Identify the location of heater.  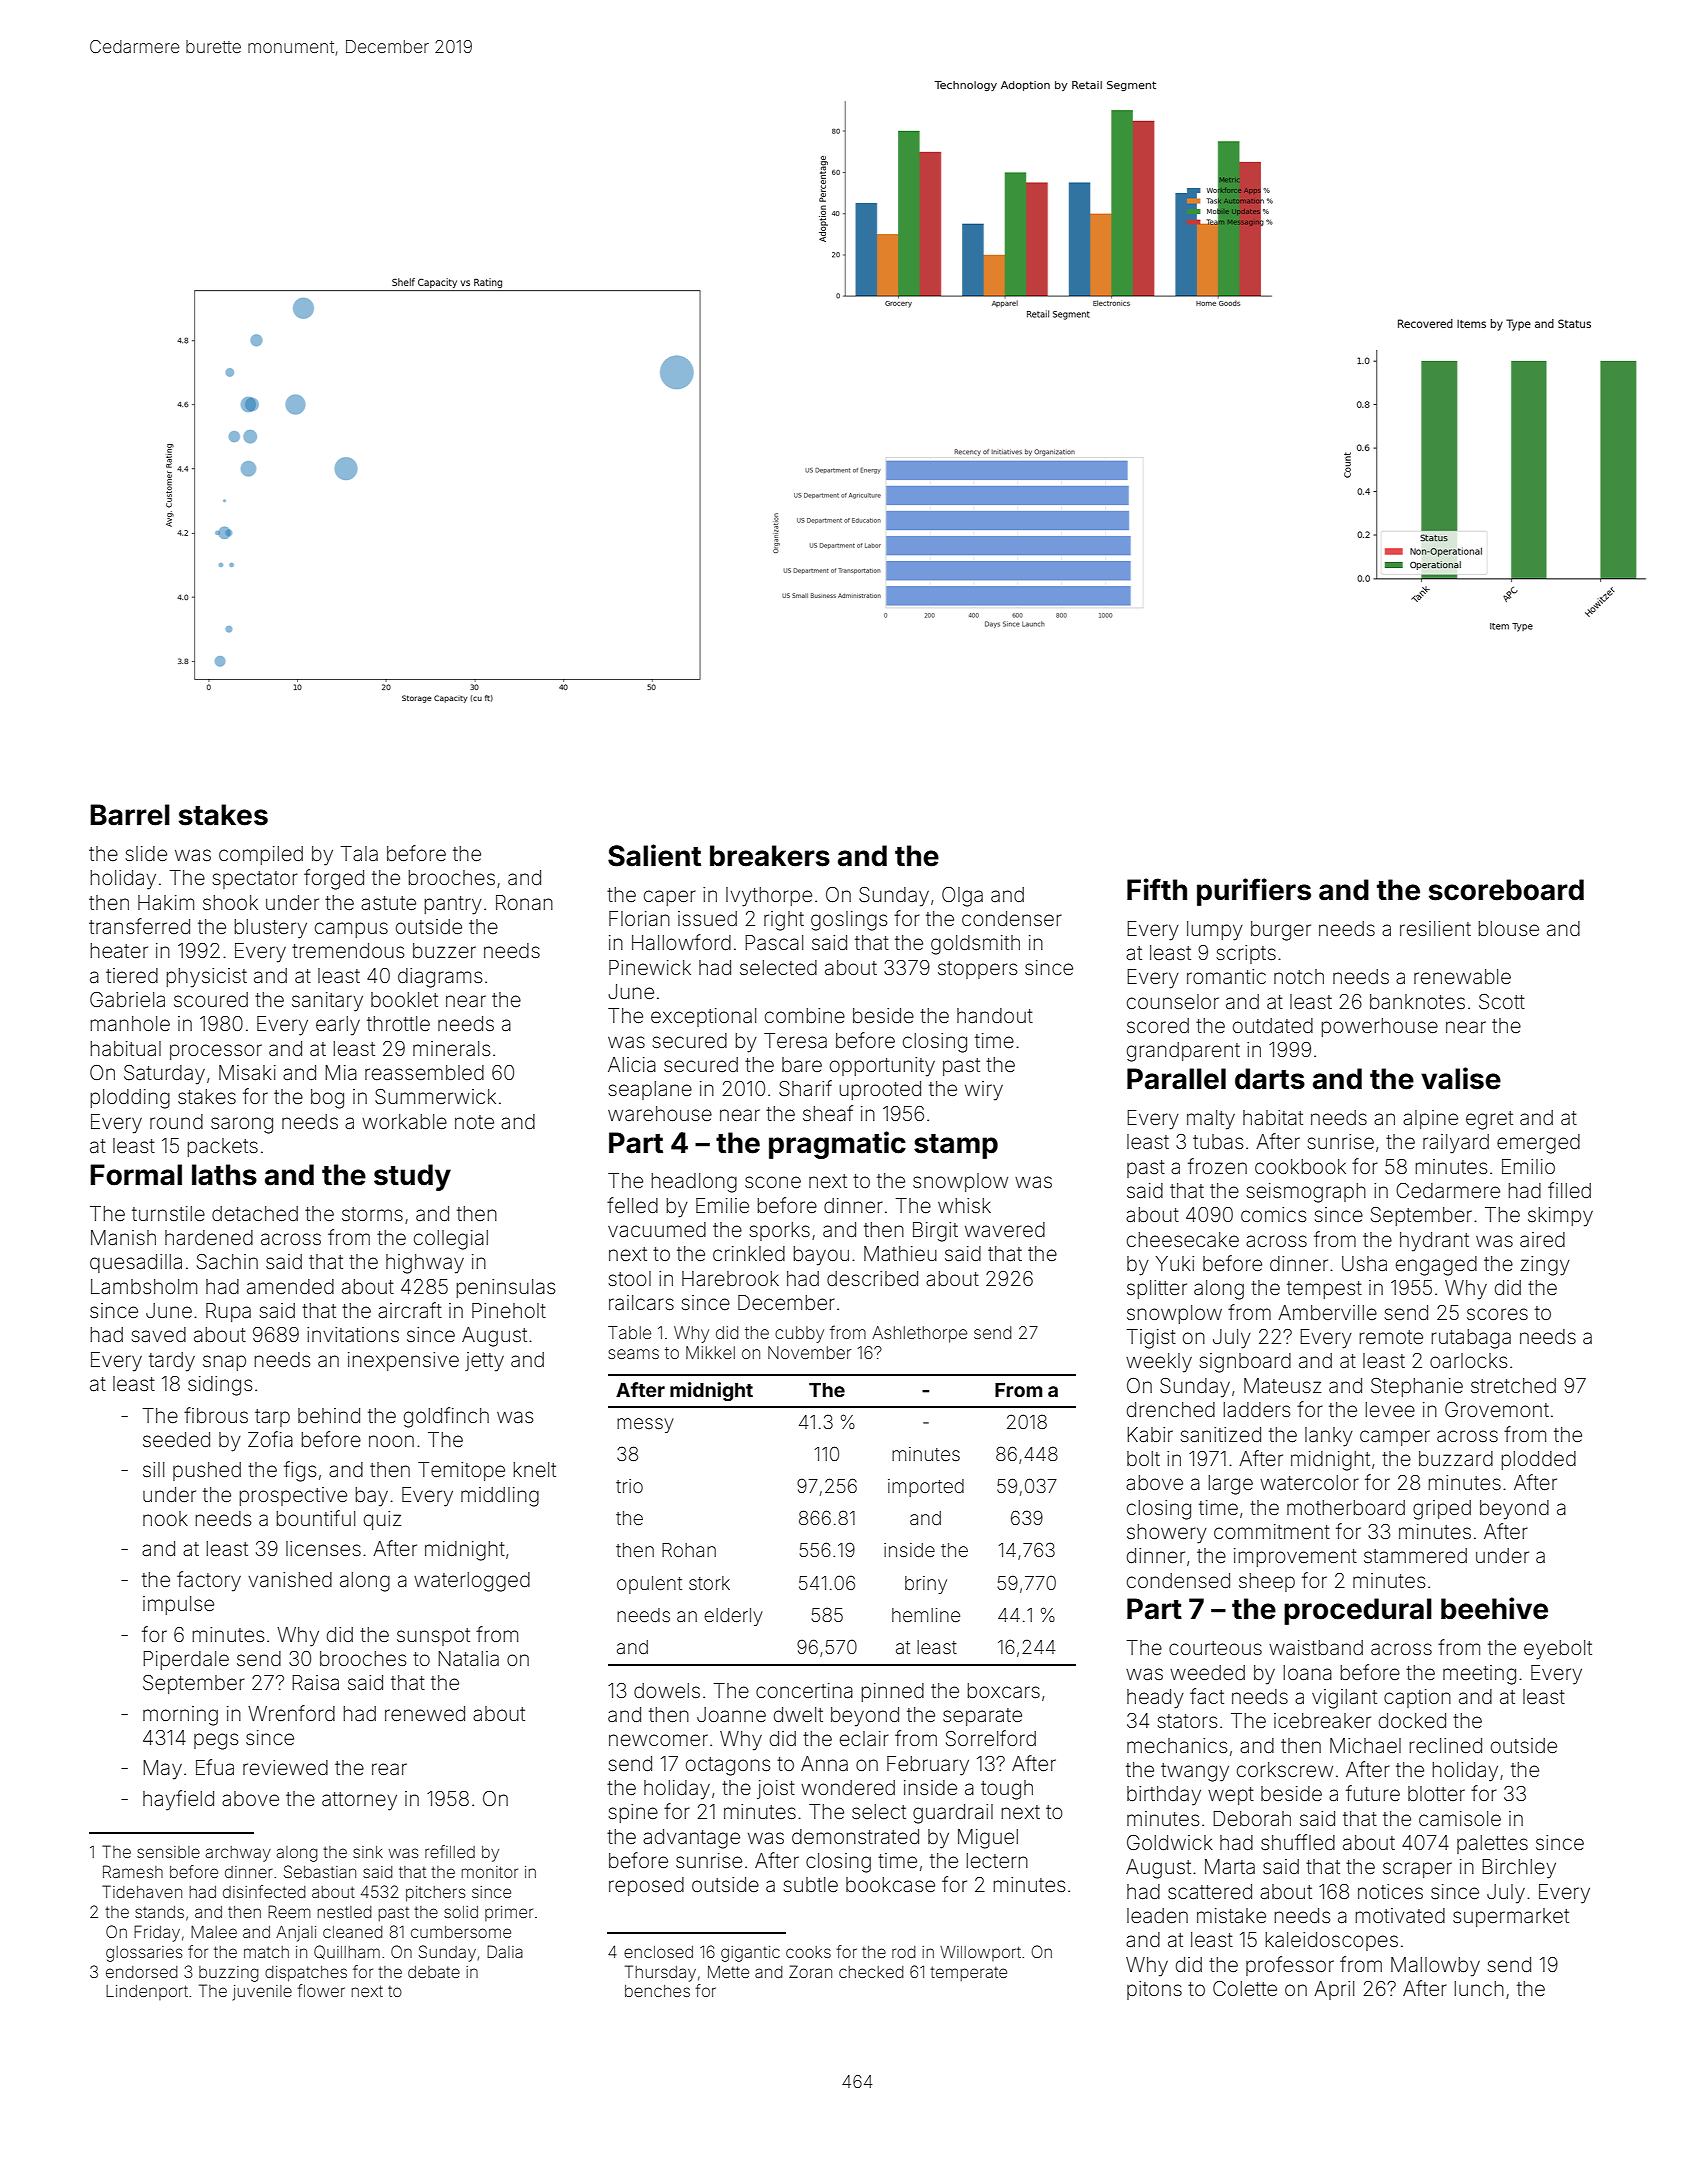
(119, 950).
